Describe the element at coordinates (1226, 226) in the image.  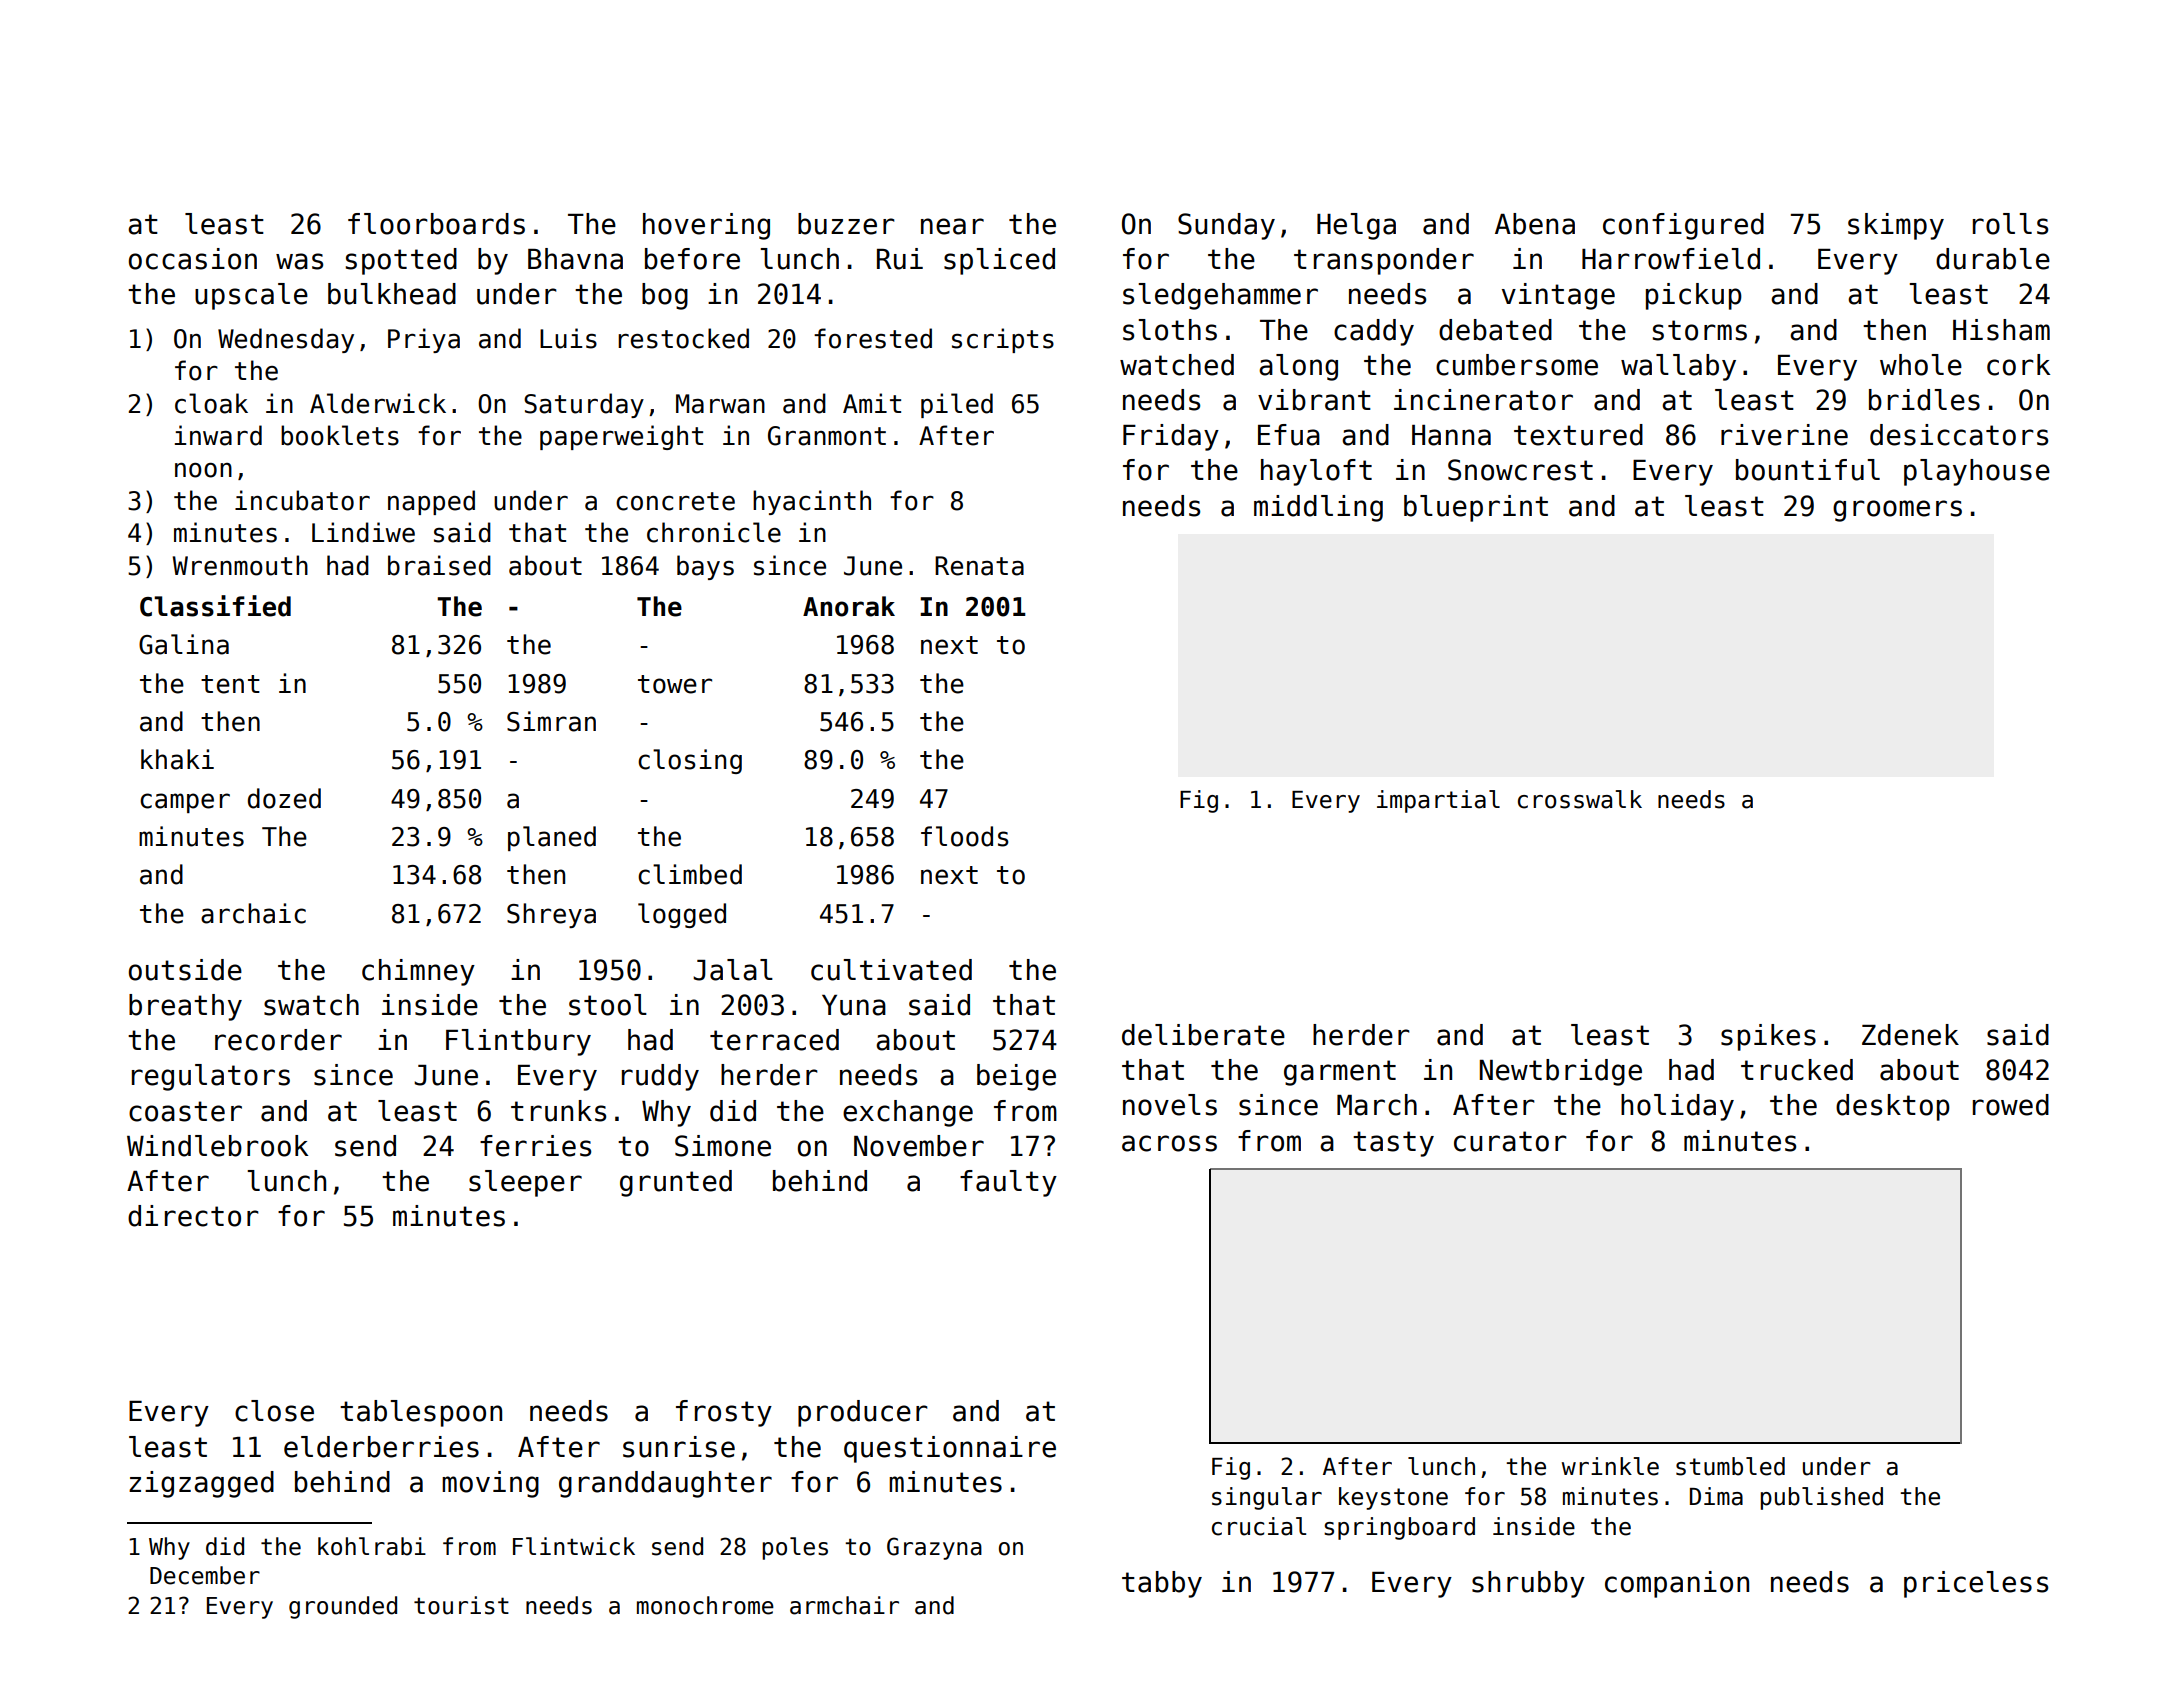
I see `Sunday` at that location.
